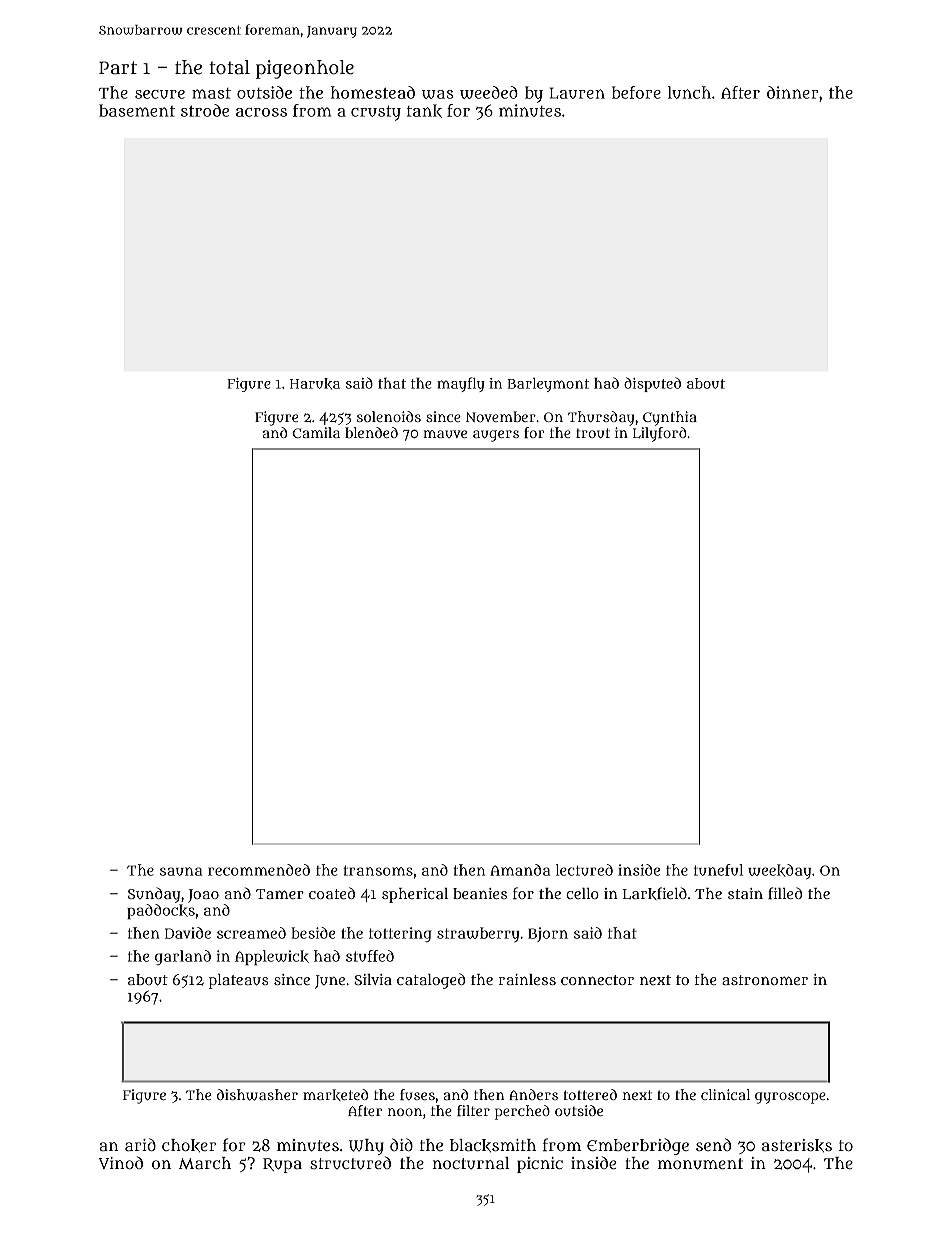 Image resolution: width=952 pixels, height=1233 pixels. Describe the element at coordinates (577, 93) in the page. I see `Lauren` at that location.
